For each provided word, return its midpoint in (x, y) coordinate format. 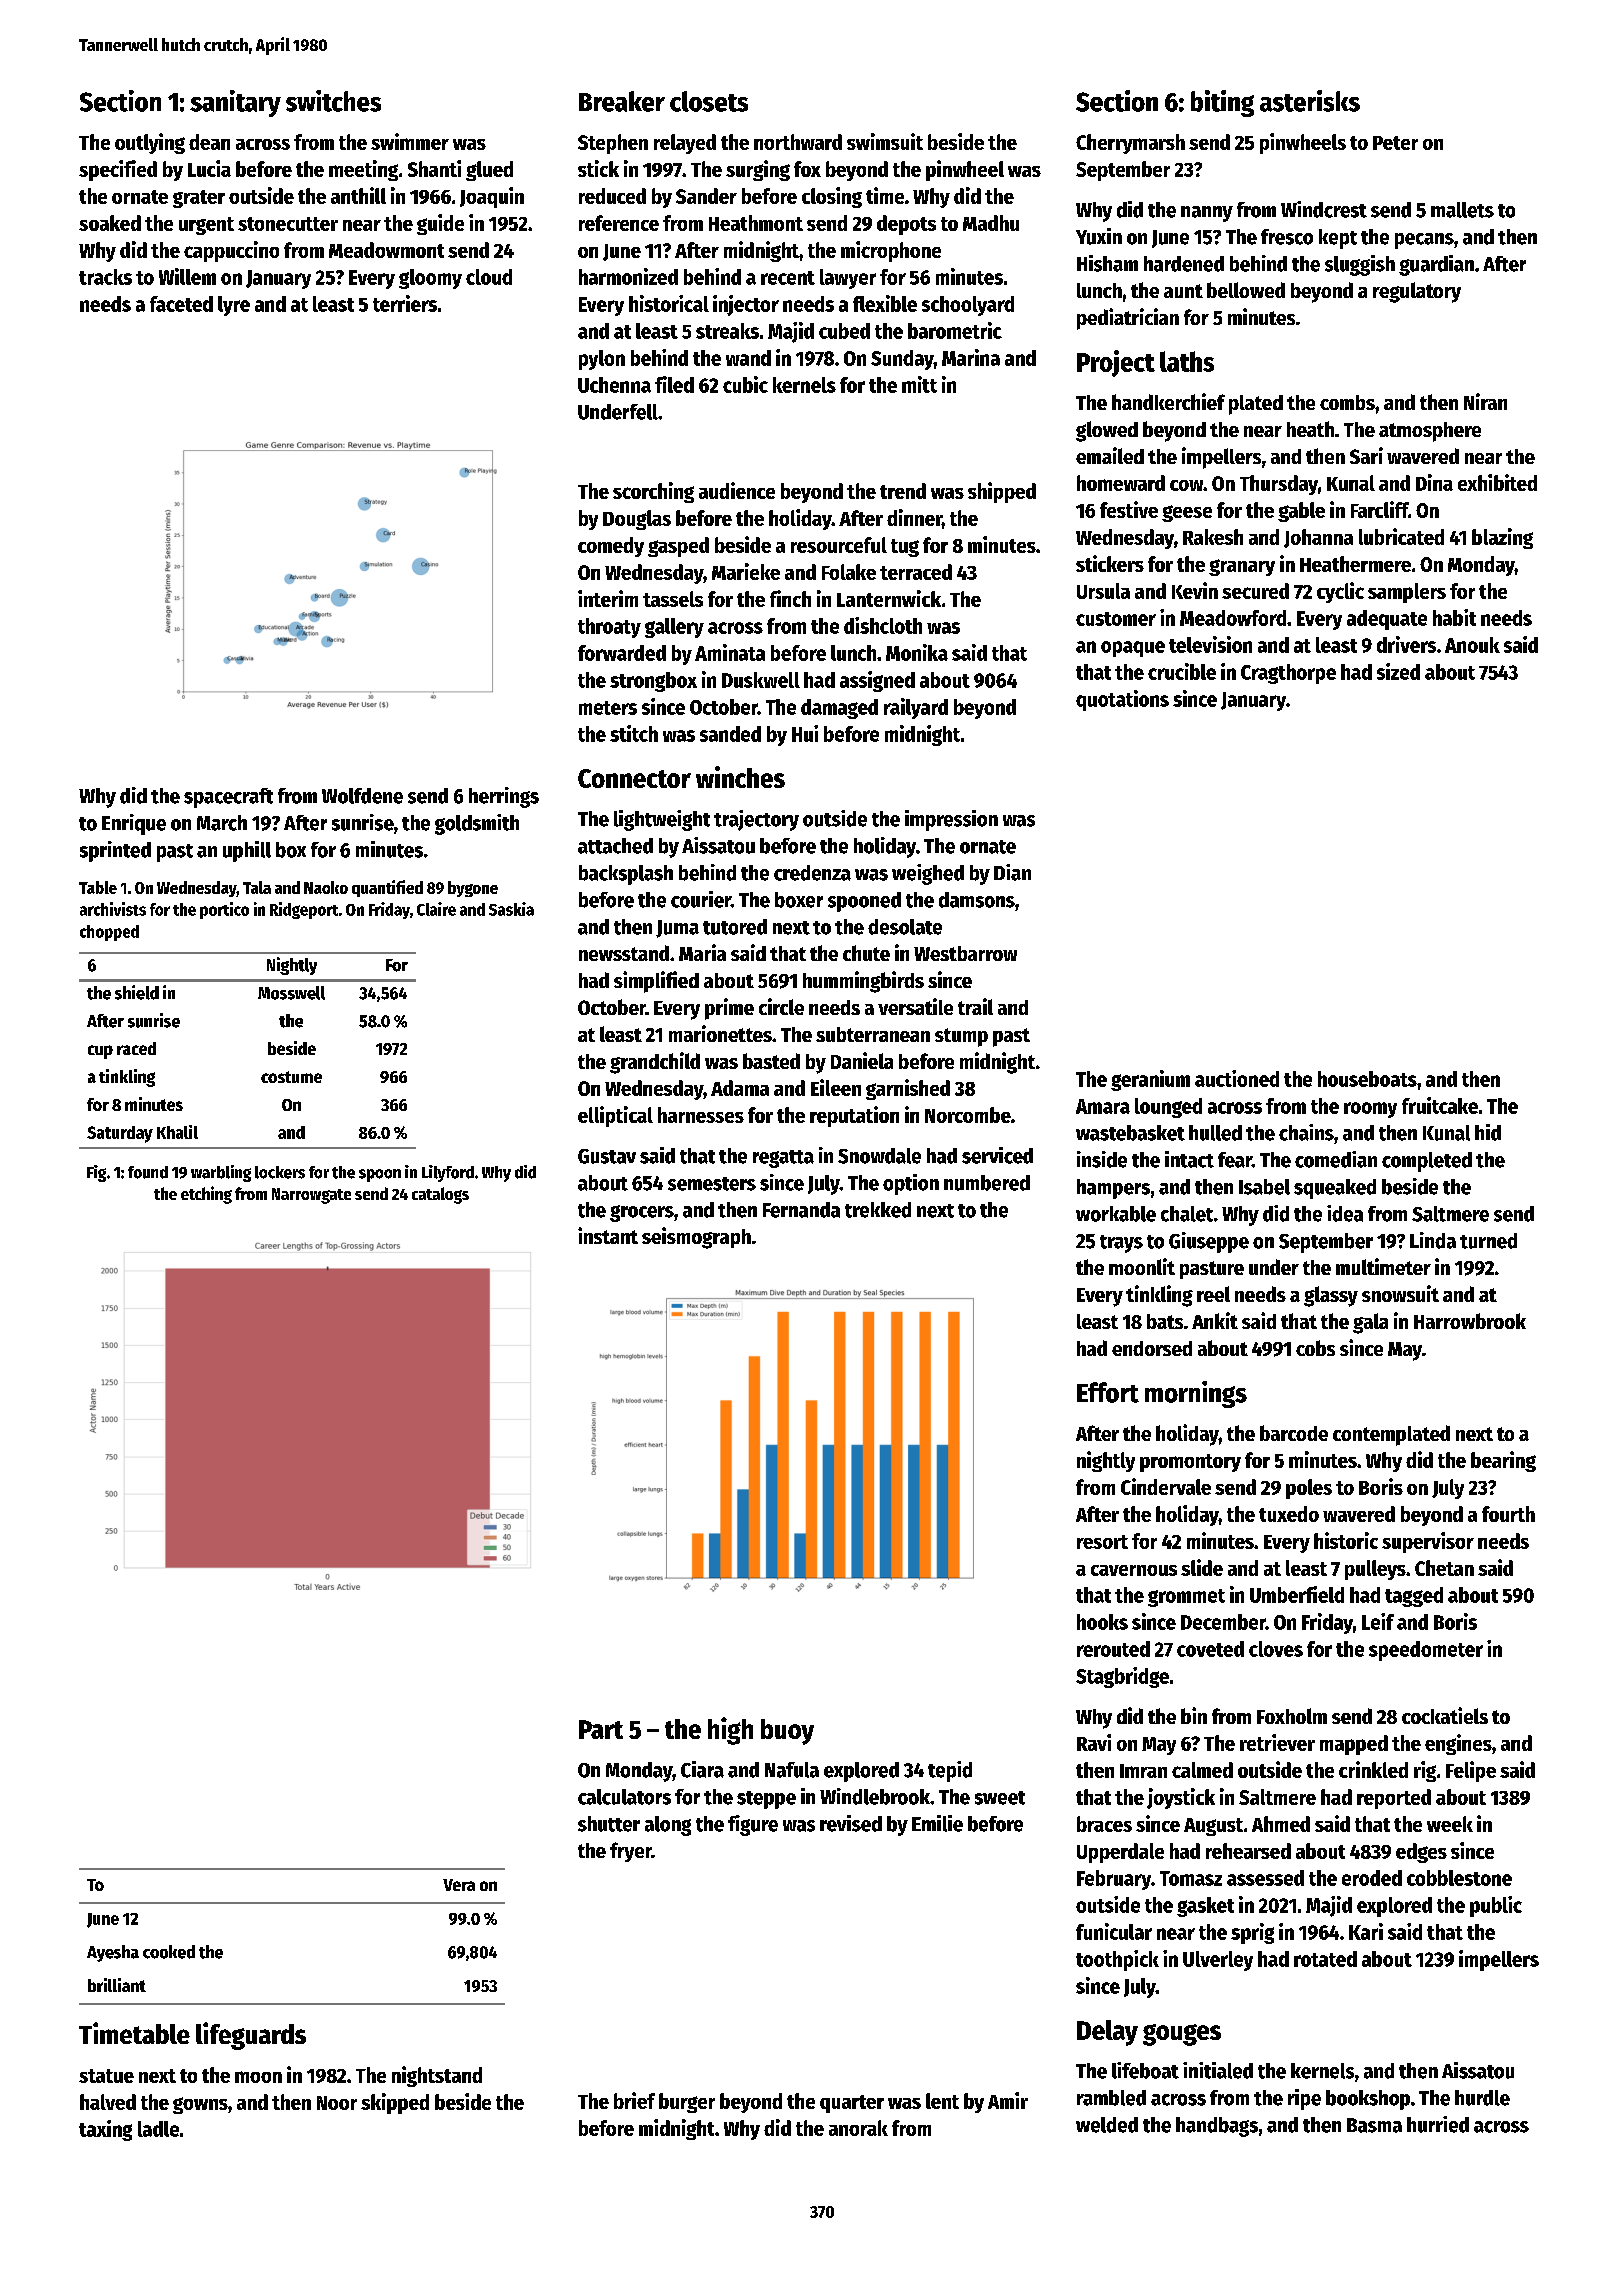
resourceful (839, 545)
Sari (1366, 455)
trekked (878, 1210)
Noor (337, 2103)
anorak (858, 2128)
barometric (955, 330)
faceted (181, 304)
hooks (1102, 1622)
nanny (1207, 214)
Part (601, 1729)
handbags (1217, 2127)
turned (1488, 1241)
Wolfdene (362, 796)
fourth (1508, 1514)
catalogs (440, 1195)
